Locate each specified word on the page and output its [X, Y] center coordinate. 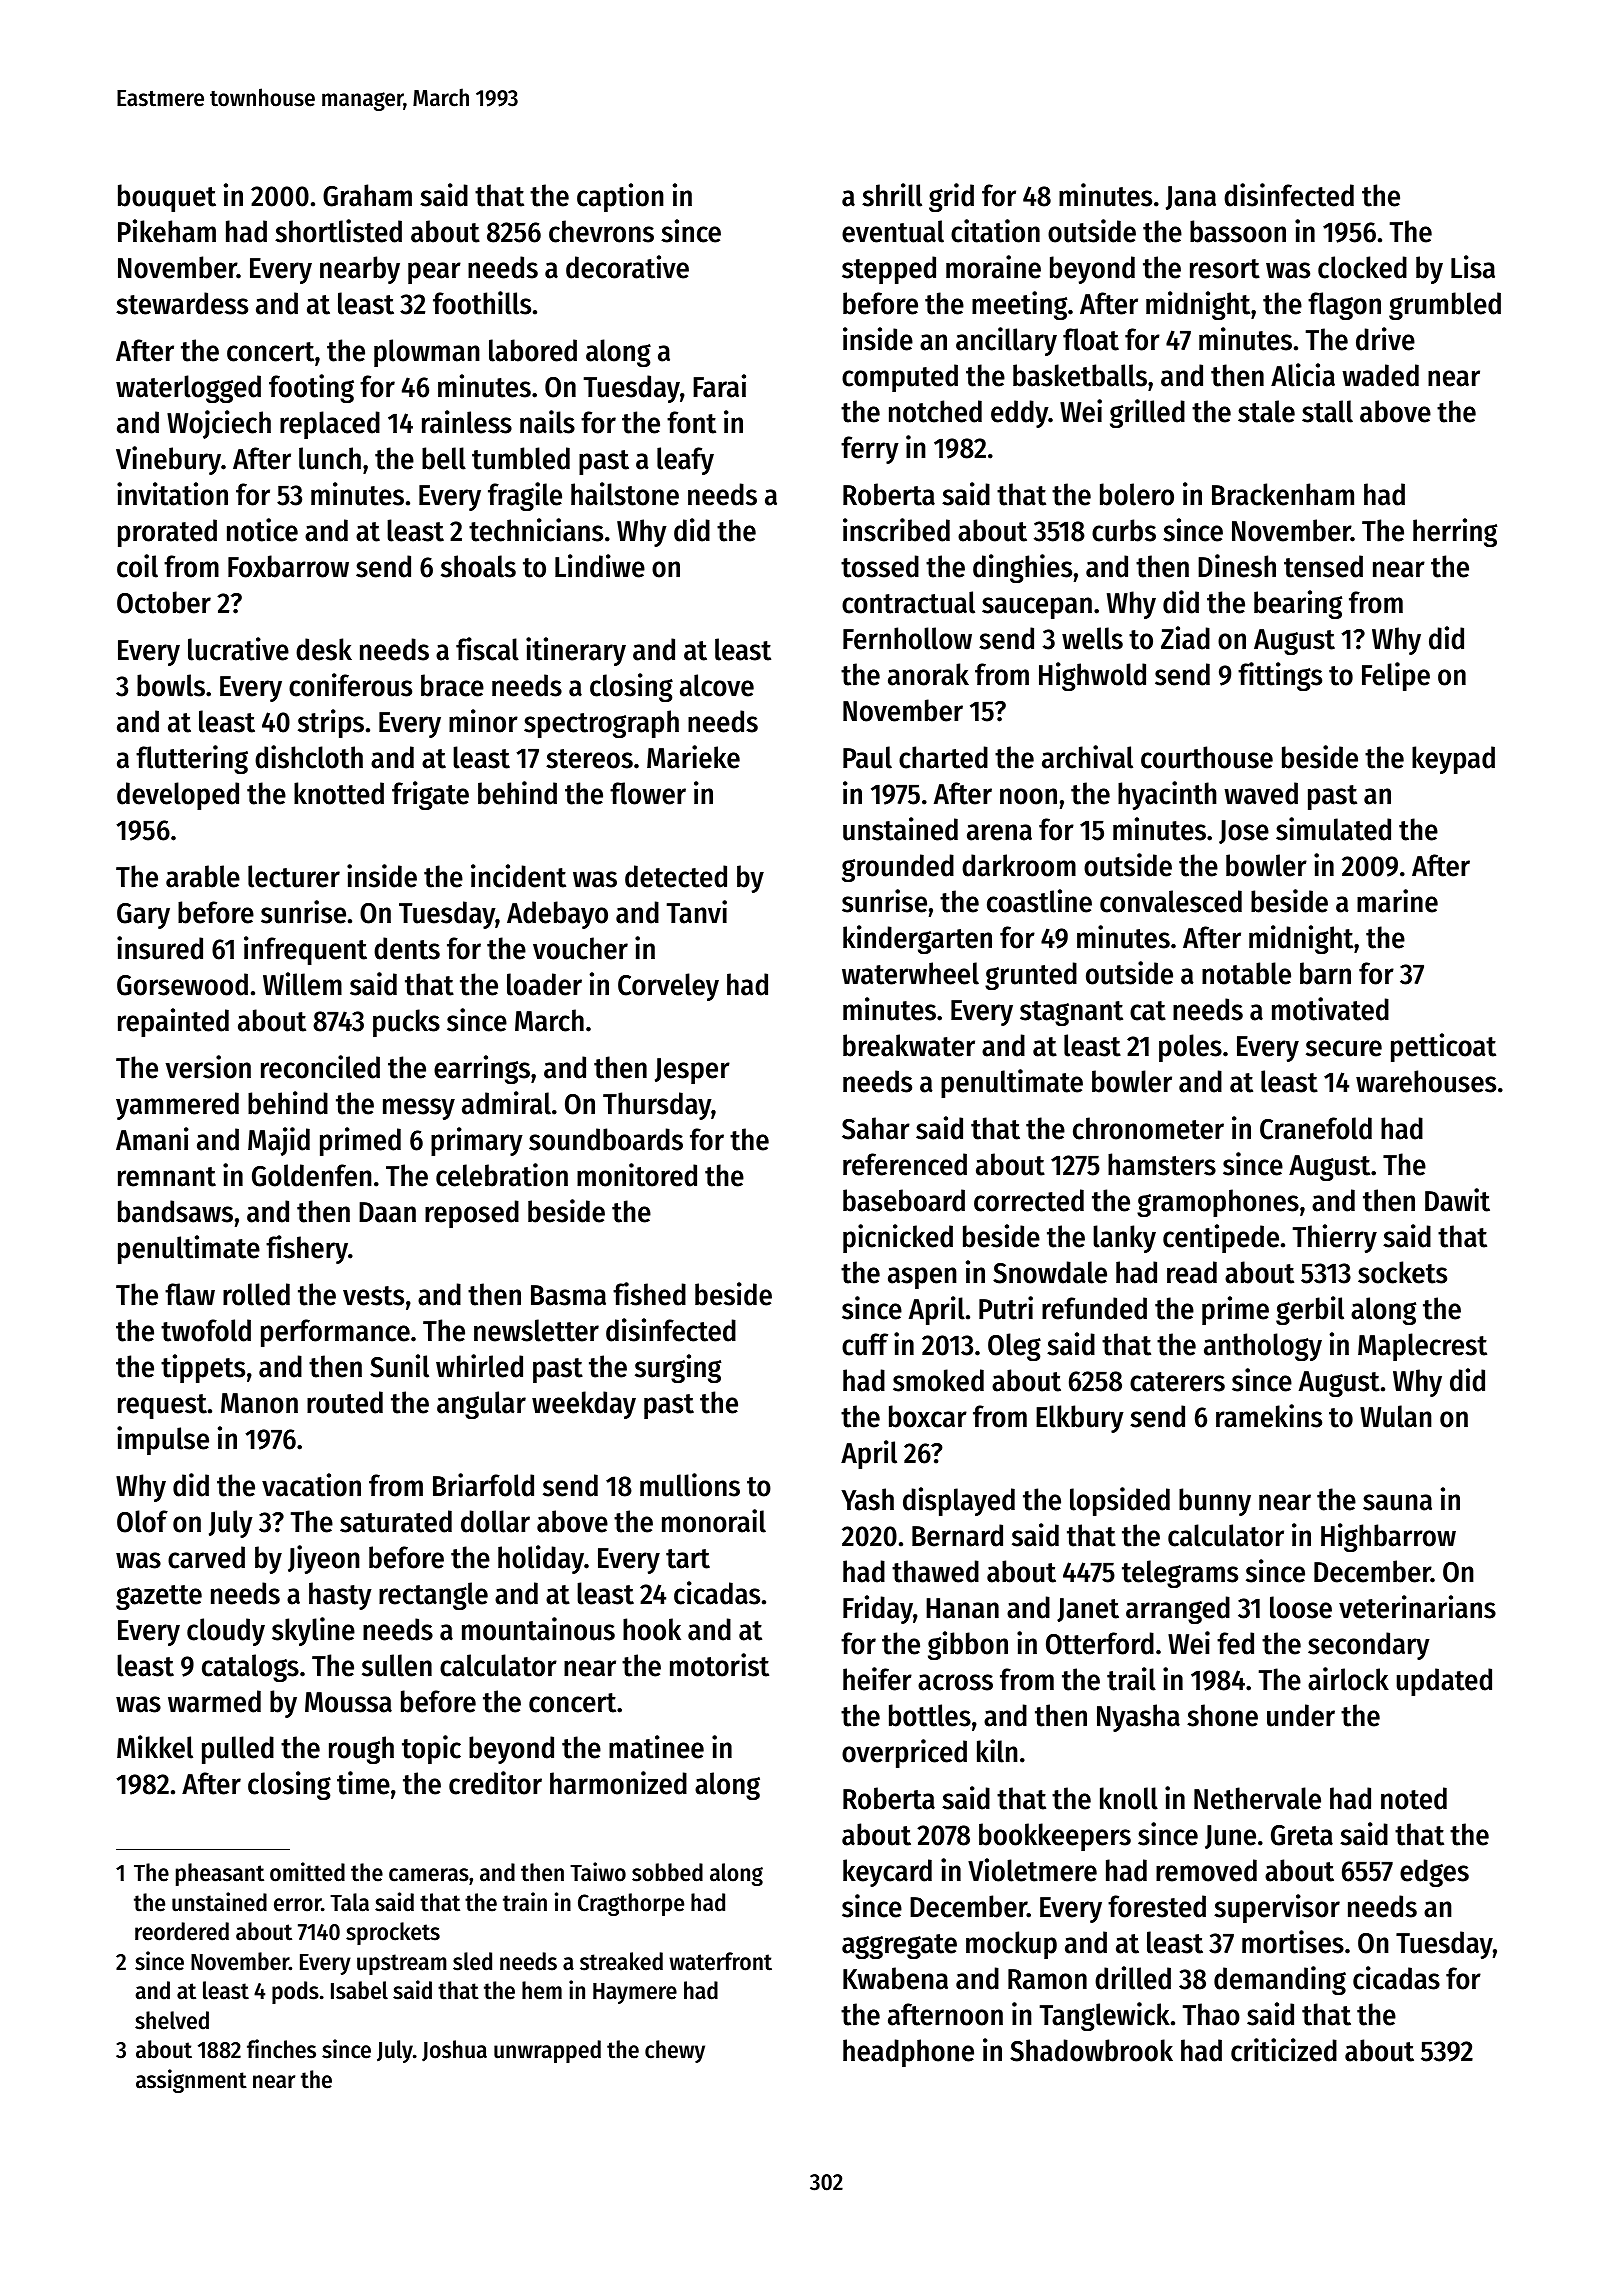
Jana [1191, 198]
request [162, 1406]
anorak [928, 674]
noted [1414, 1798]
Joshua [454, 2051]
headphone [908, 2053]
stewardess [182, 303]
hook [652, 1629]
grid [951, 197]
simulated [1333, 829]
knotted [339, 793]
